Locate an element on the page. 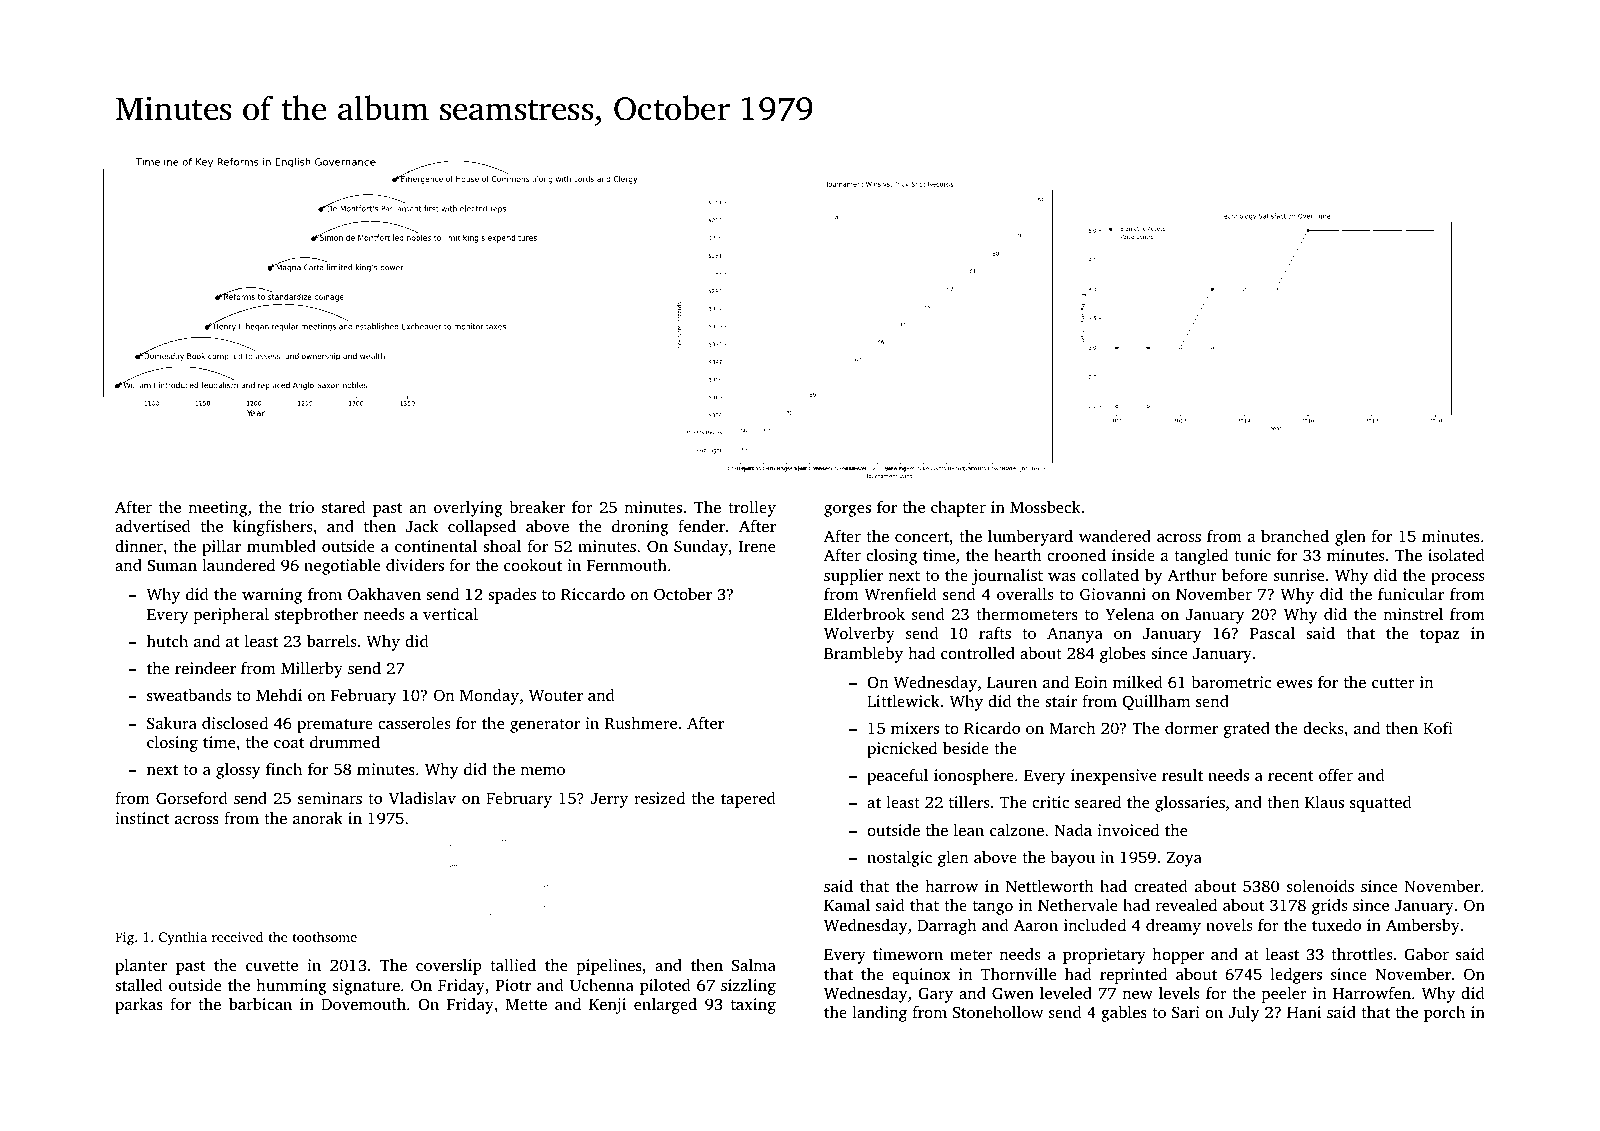  anorak is located at coordinates (318, 818).
